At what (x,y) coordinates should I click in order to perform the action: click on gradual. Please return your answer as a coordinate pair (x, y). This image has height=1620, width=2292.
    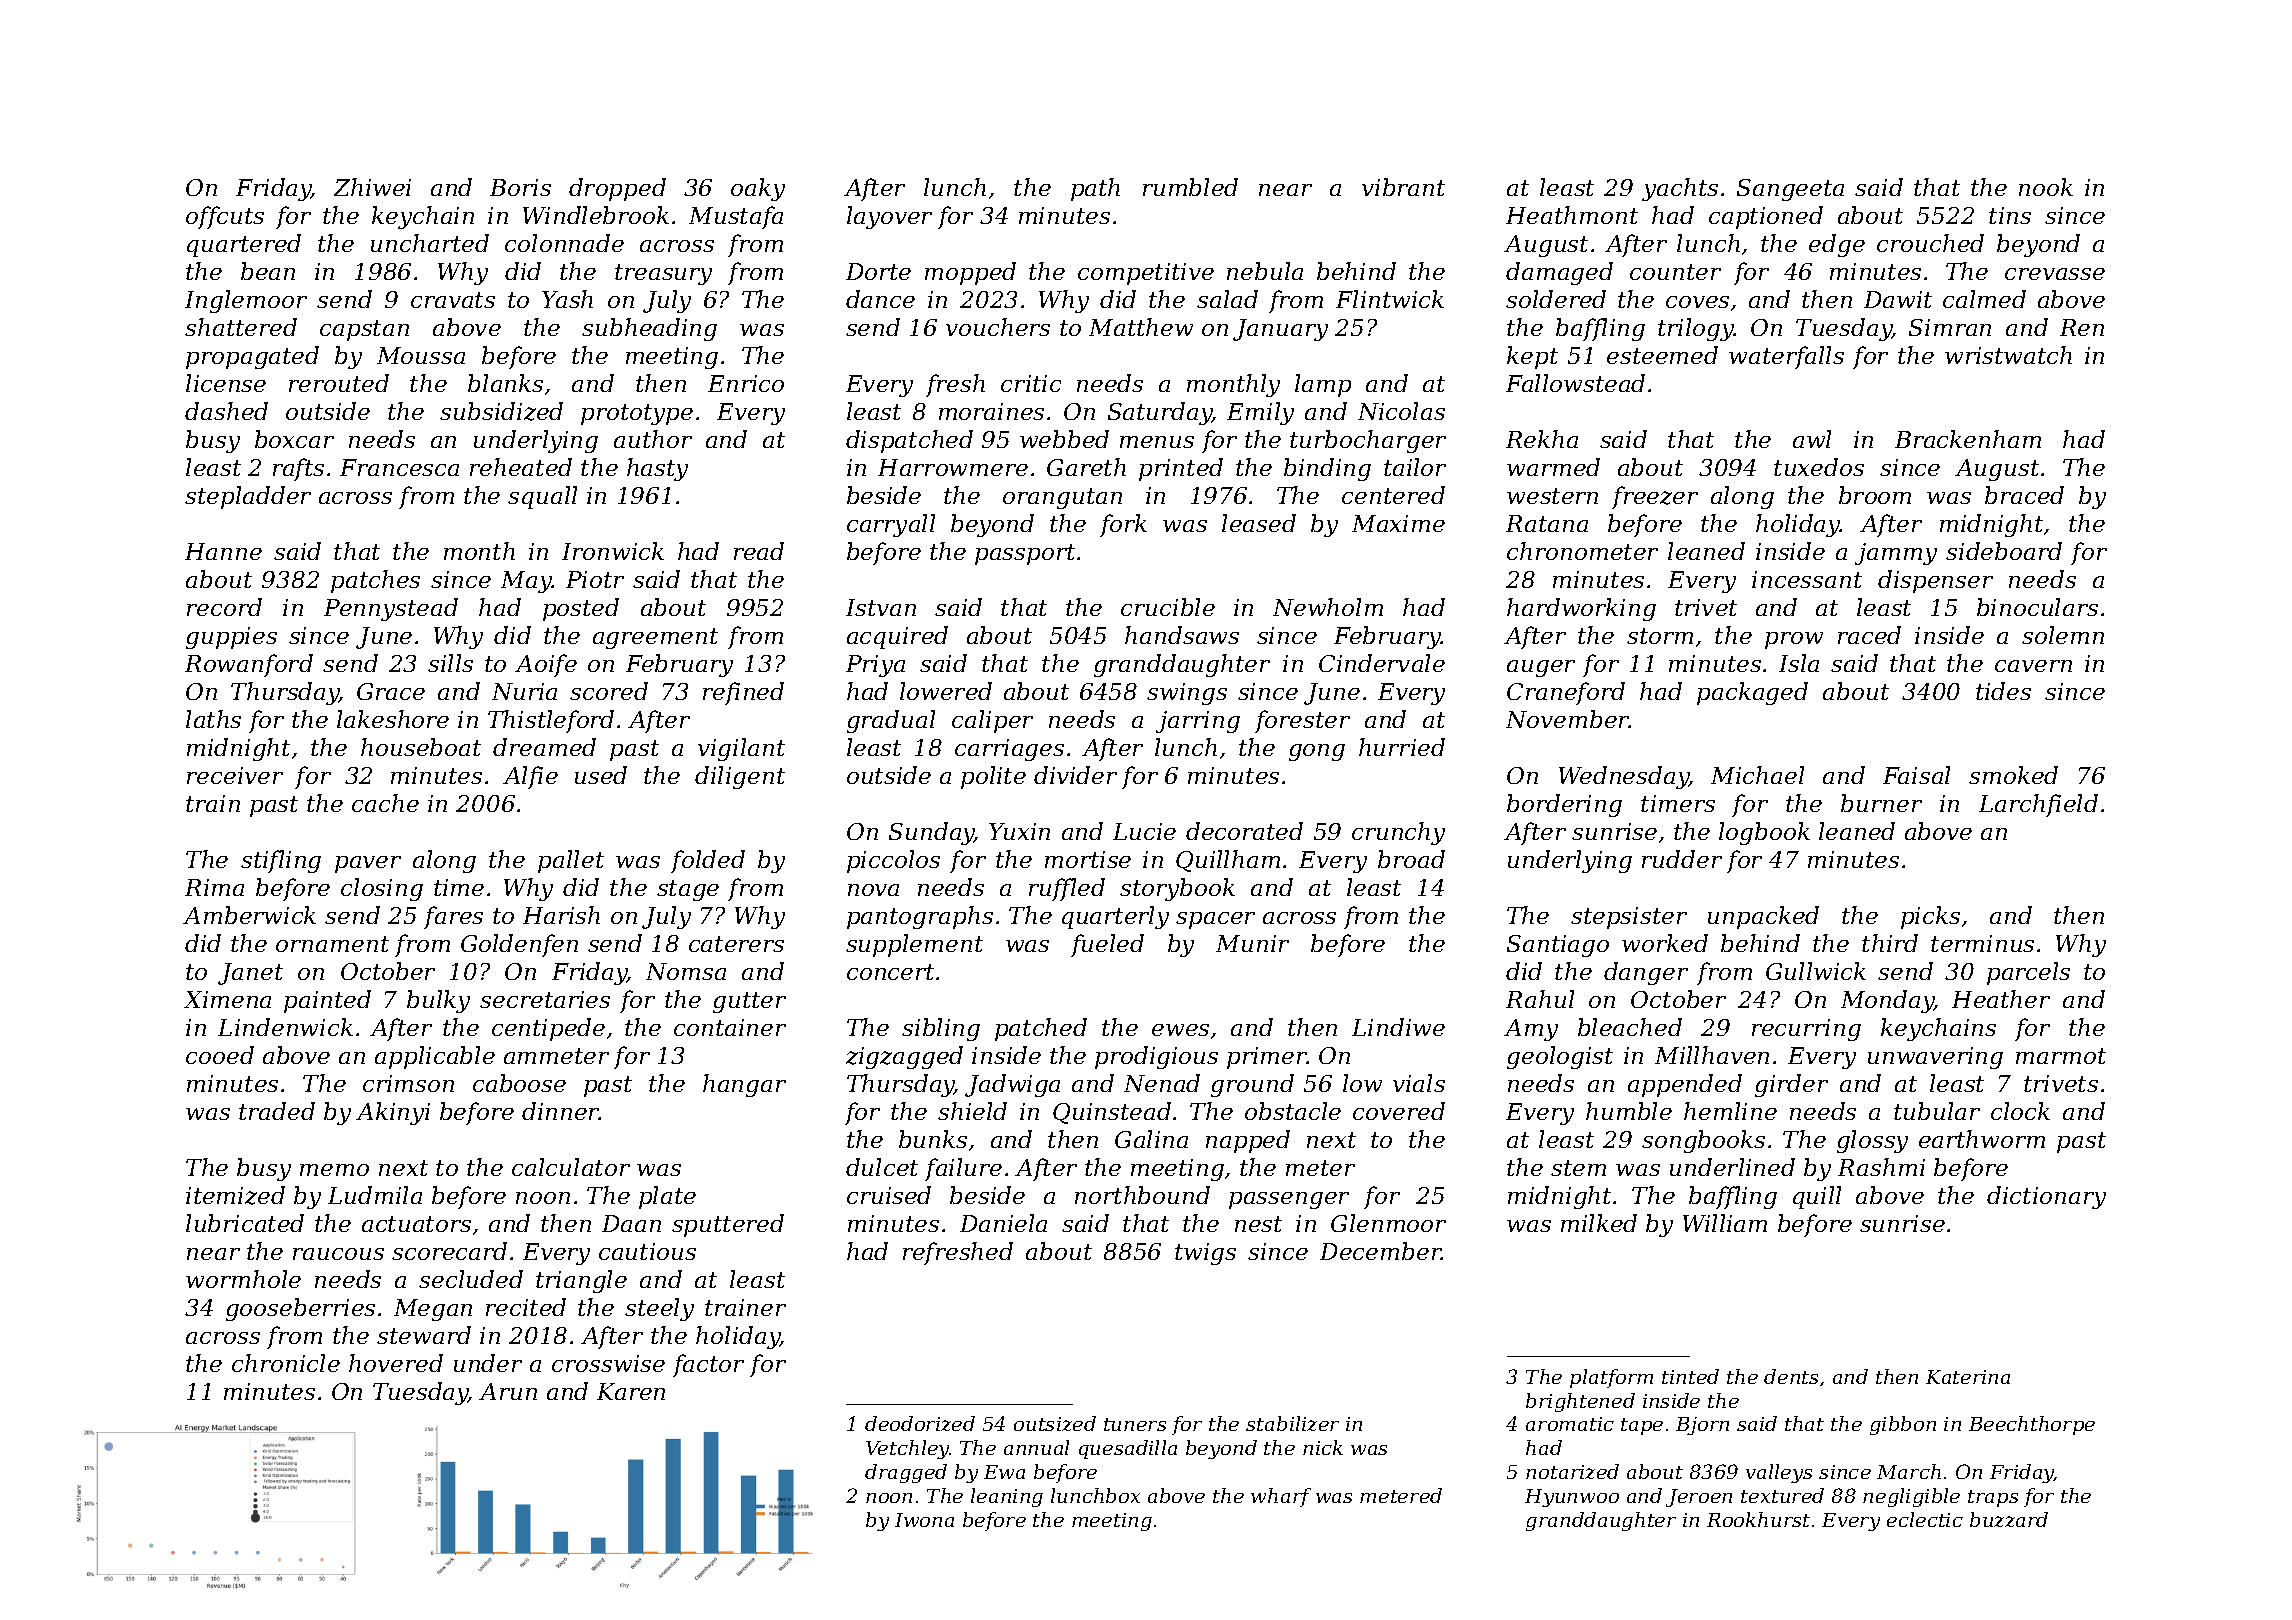
    Looking at the image, I should click on (891, 721).
